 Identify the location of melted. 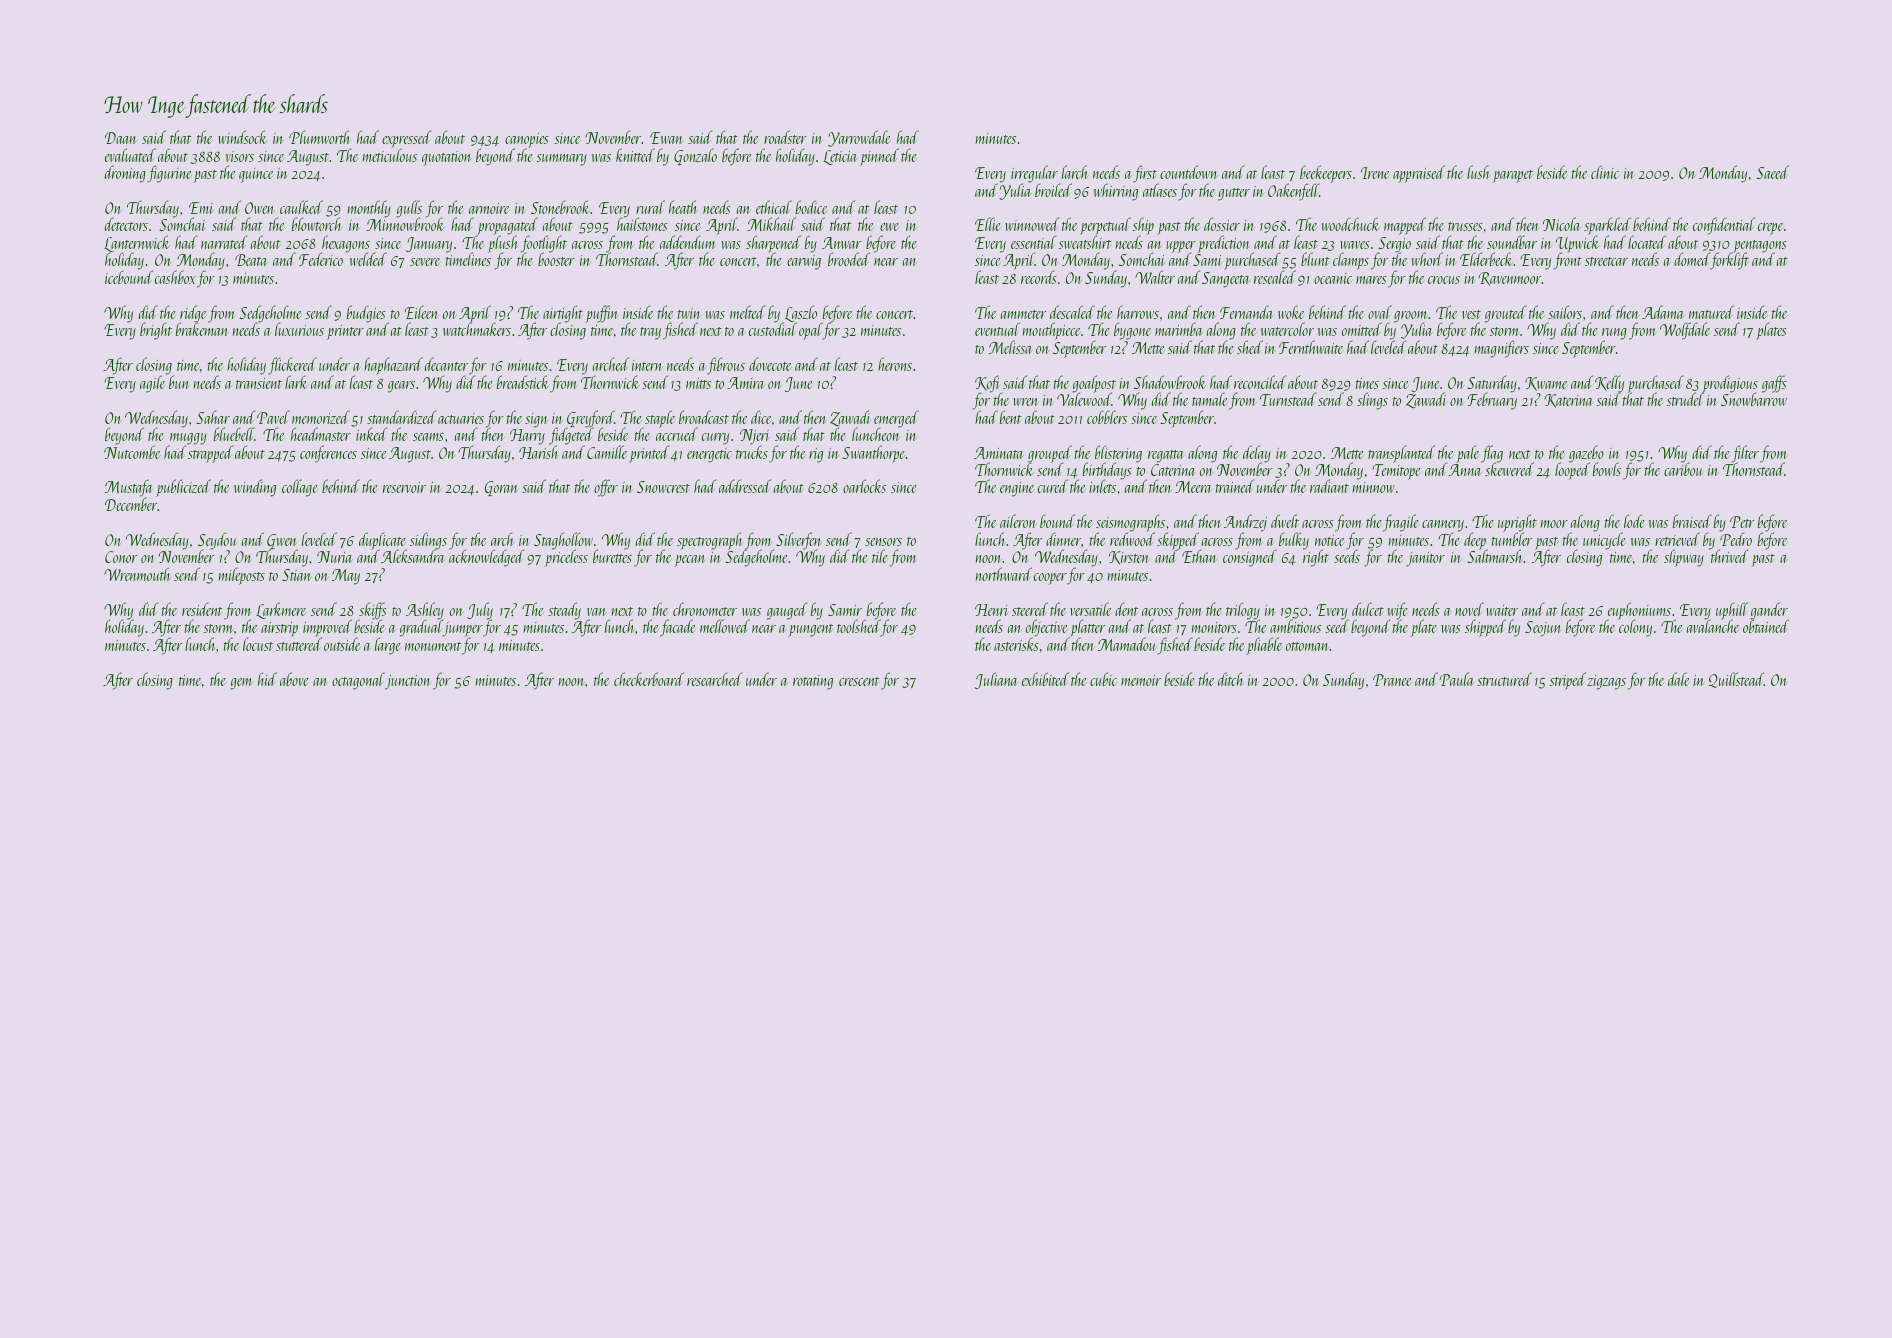
(747, 312).
